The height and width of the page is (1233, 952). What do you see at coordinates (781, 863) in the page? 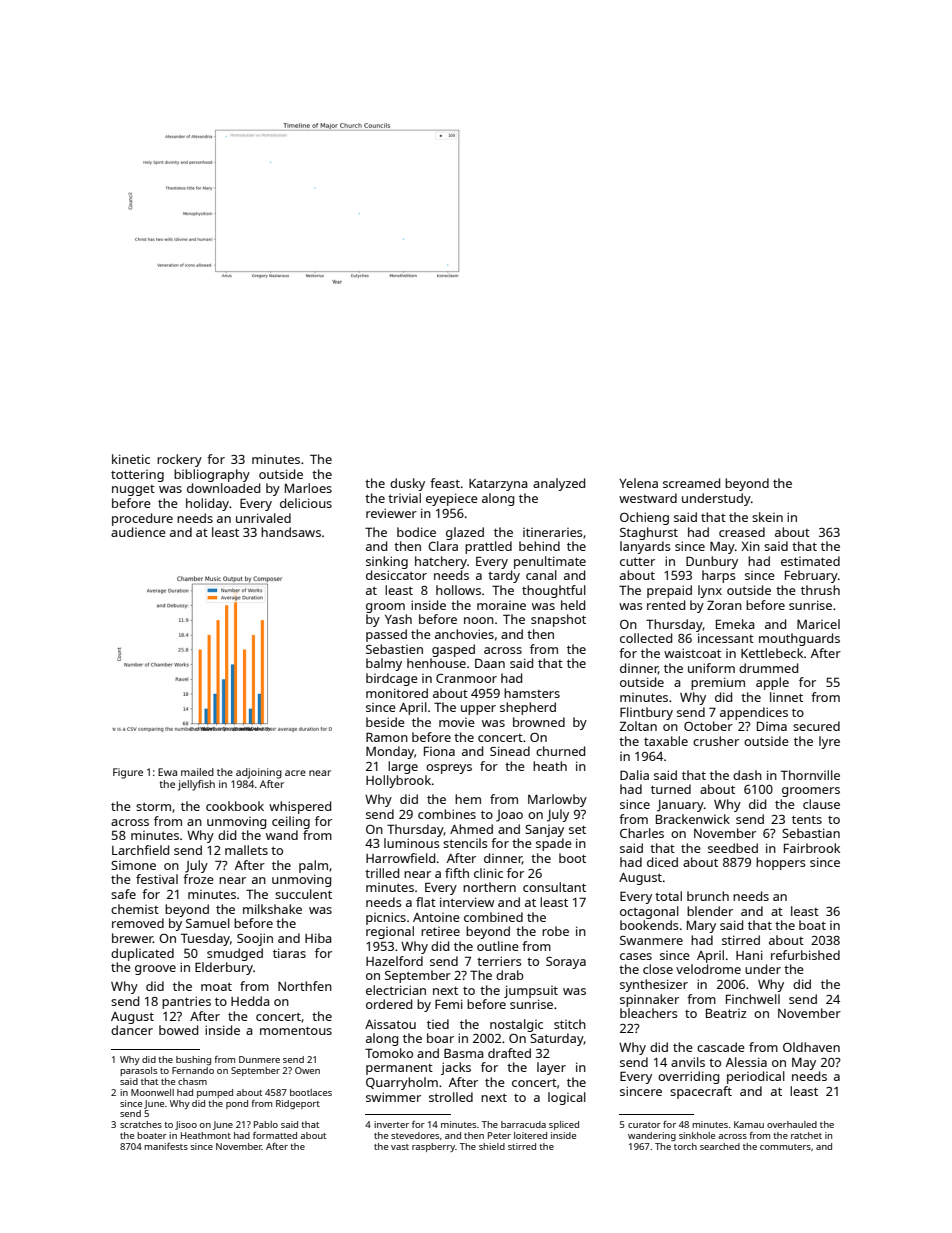
I see `hoppers` at bounding box center [781, 863].
